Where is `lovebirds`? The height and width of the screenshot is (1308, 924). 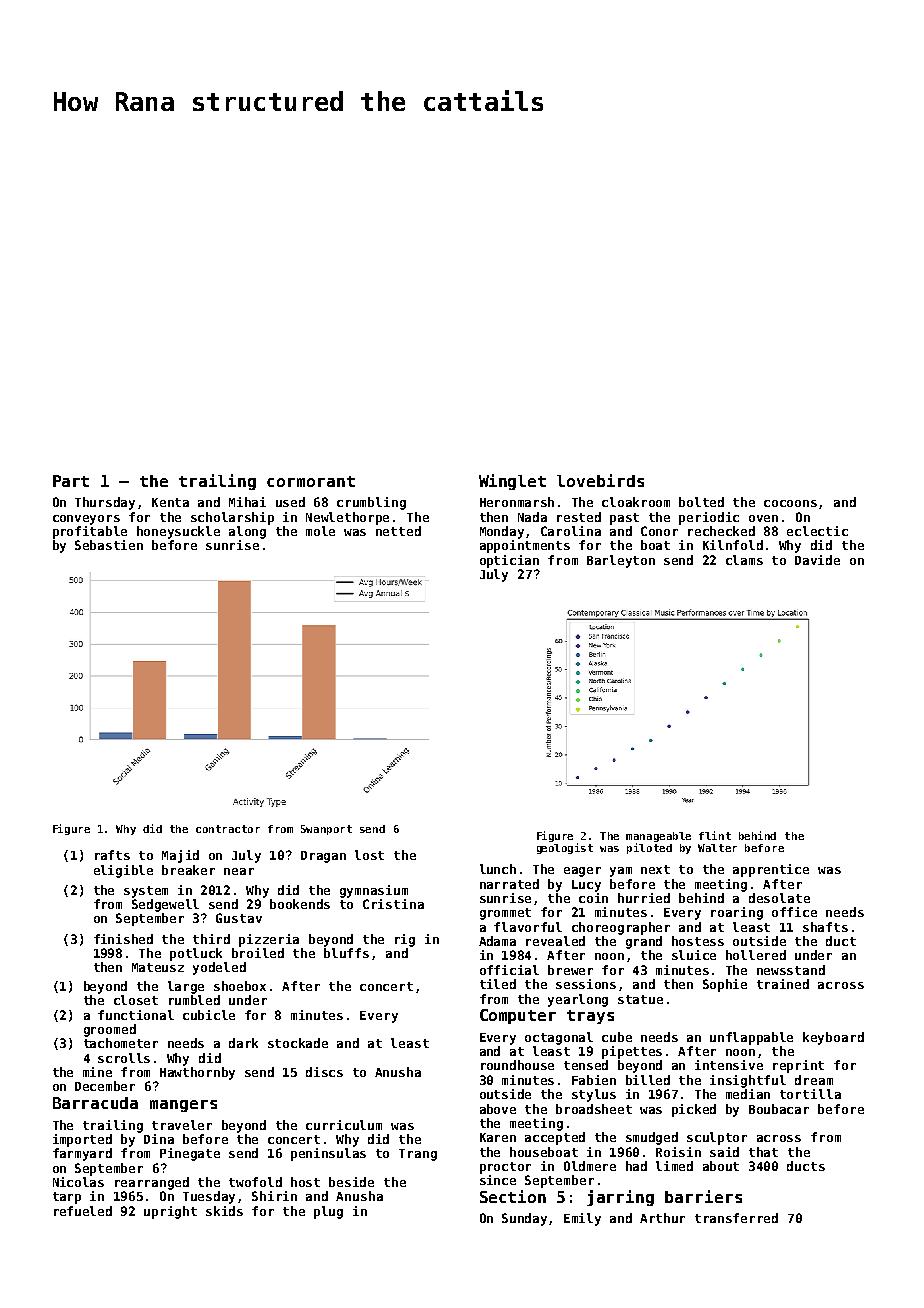 lovebirds is located at coordinates (600, 480).
